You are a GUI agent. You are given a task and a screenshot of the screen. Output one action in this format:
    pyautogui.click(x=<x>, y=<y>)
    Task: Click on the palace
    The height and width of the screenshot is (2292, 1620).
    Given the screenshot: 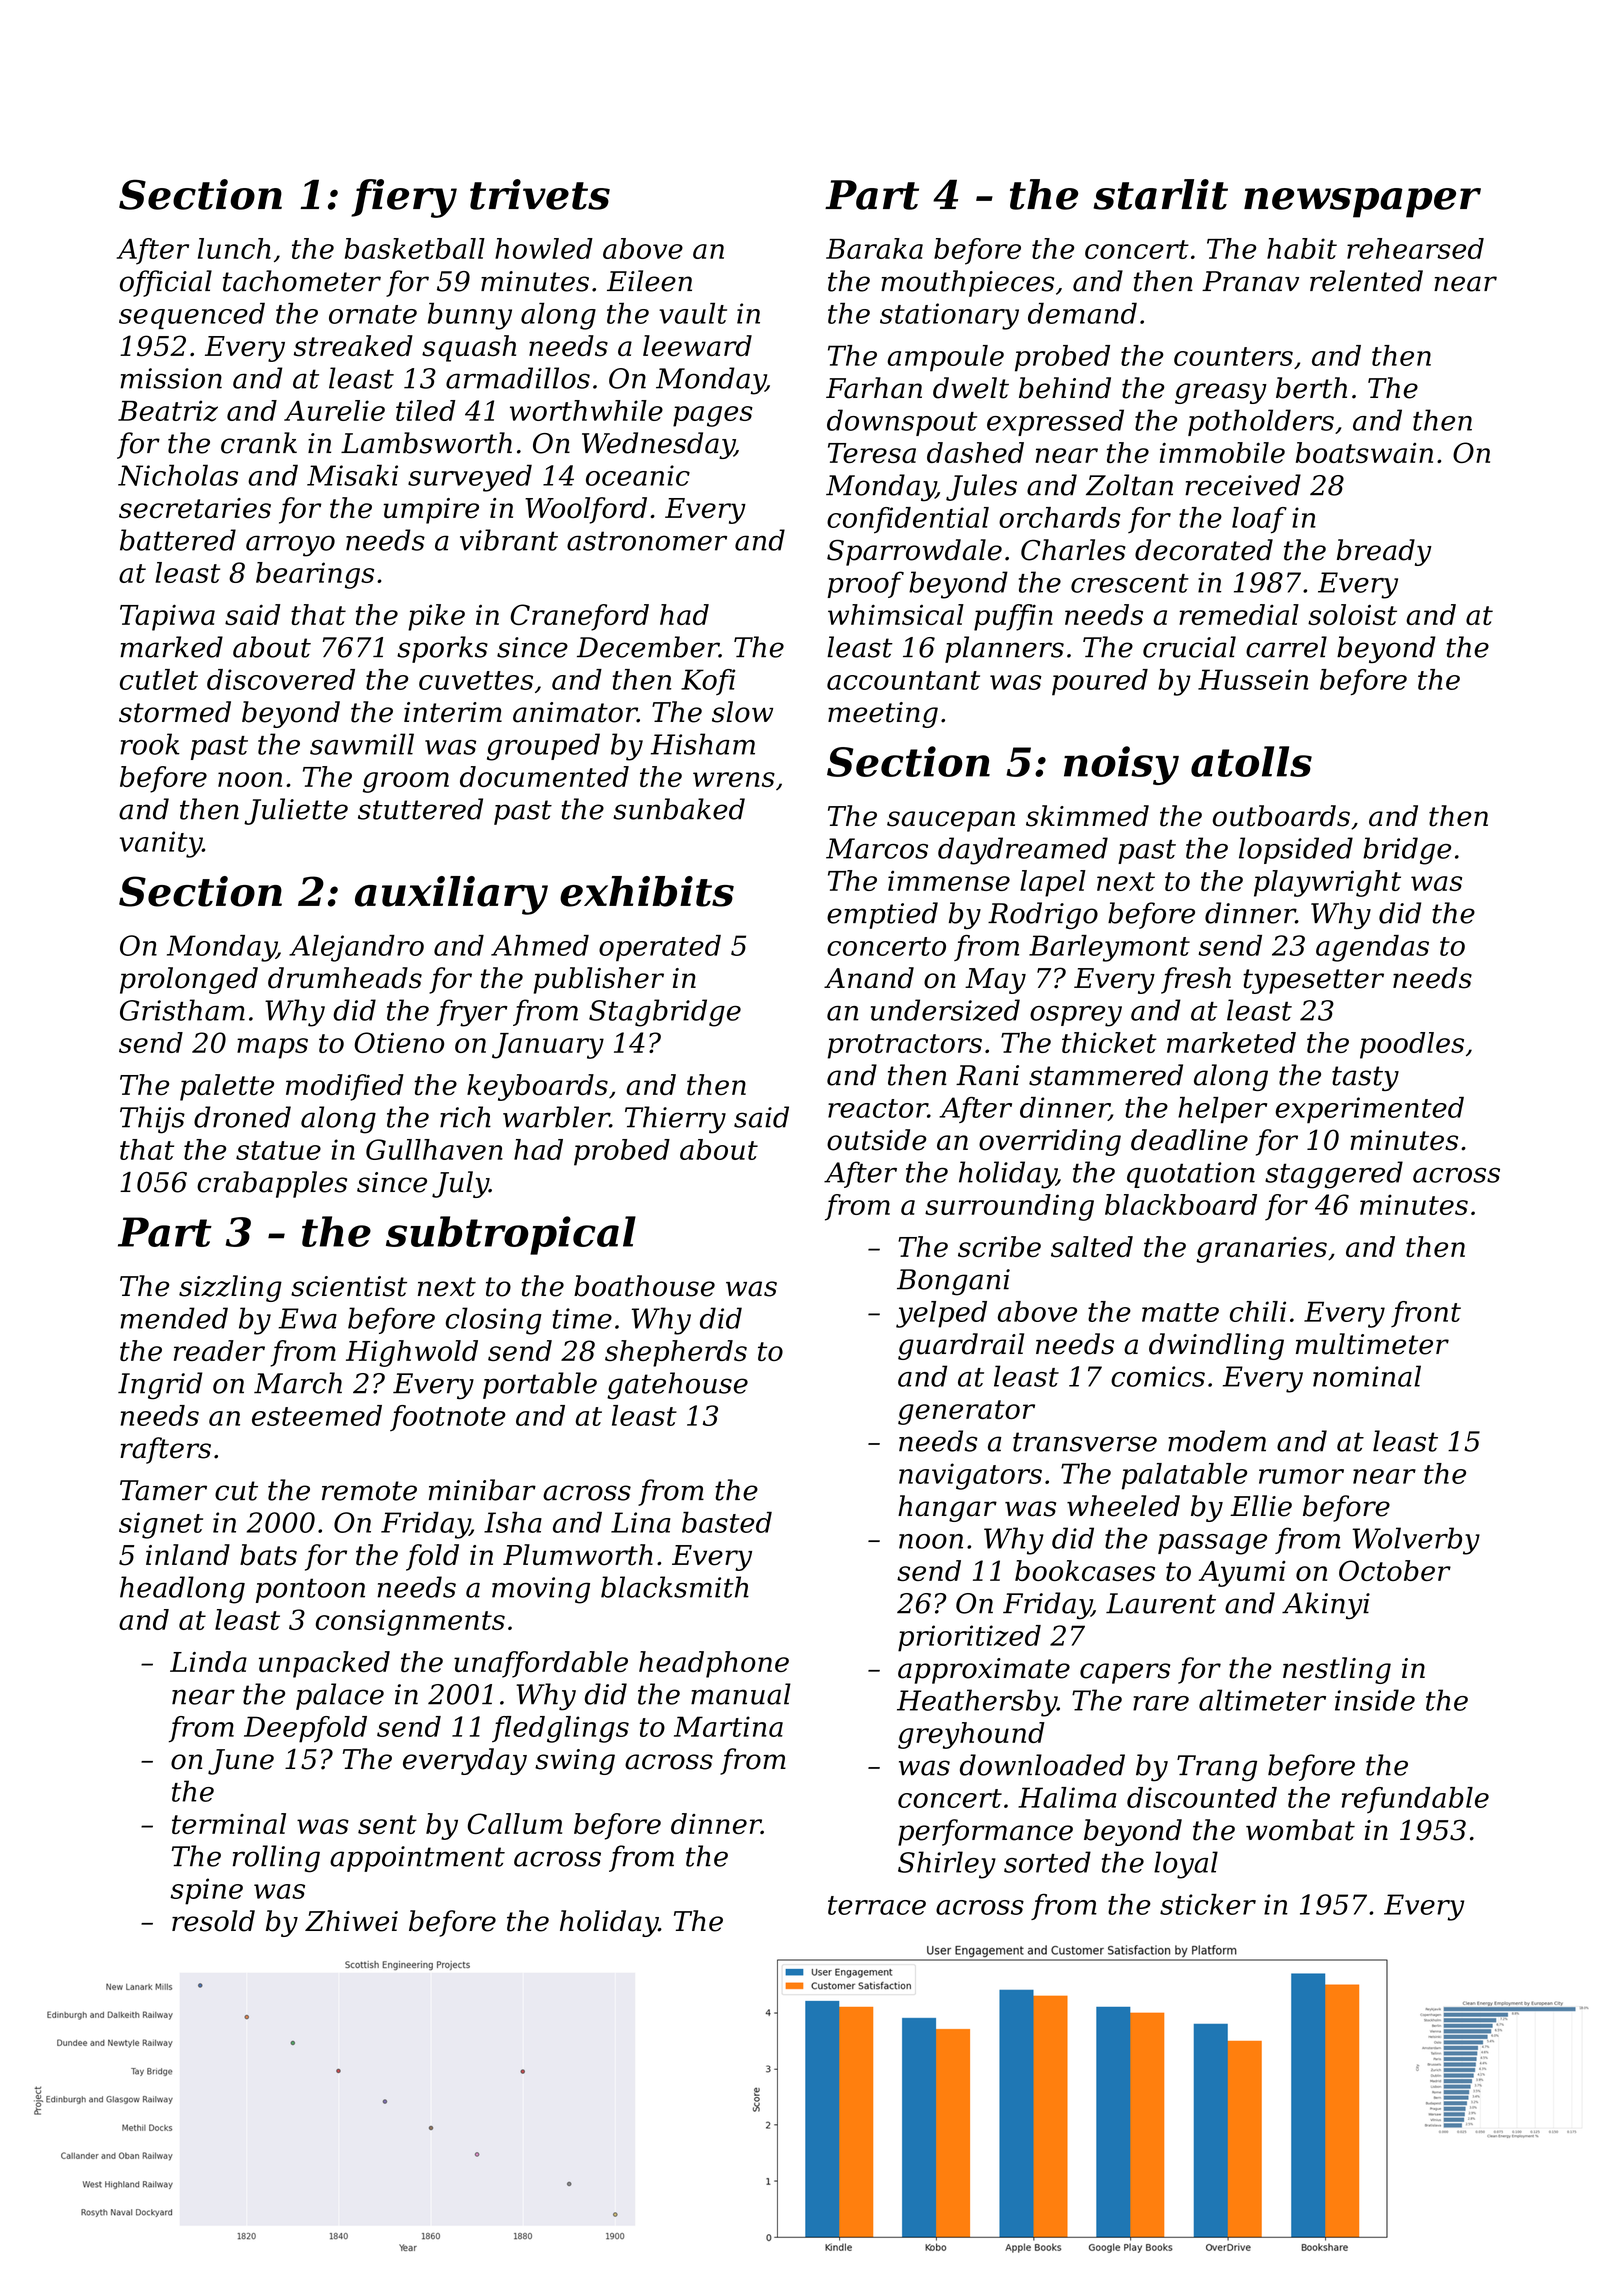 What is the action you would take?
    pyautogui.click(x=340, y=1696)
